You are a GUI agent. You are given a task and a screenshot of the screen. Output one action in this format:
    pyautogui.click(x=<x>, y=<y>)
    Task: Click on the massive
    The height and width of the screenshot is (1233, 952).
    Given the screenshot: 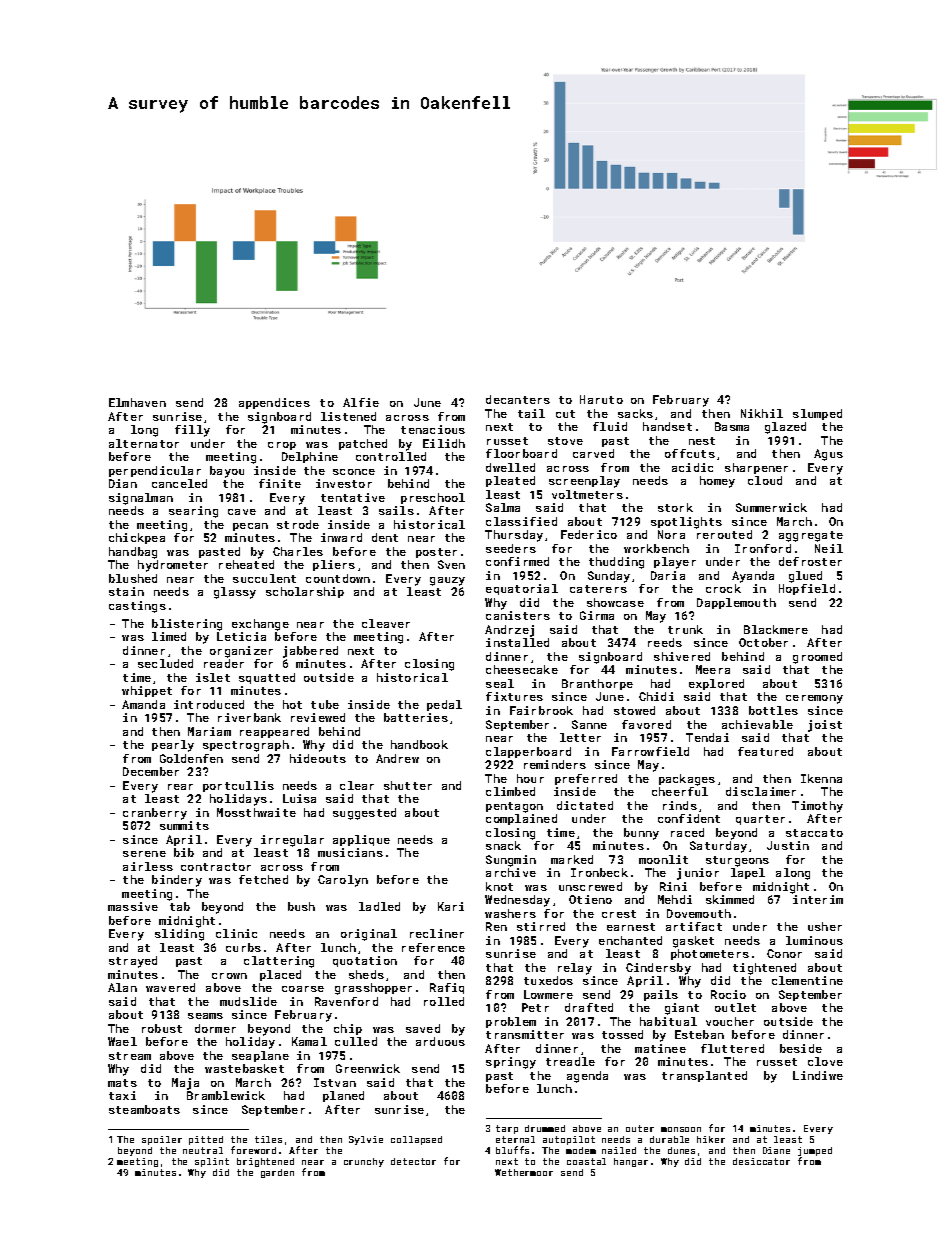 What is the action you would take?
    pyautogui.click(x=133, y=906)
